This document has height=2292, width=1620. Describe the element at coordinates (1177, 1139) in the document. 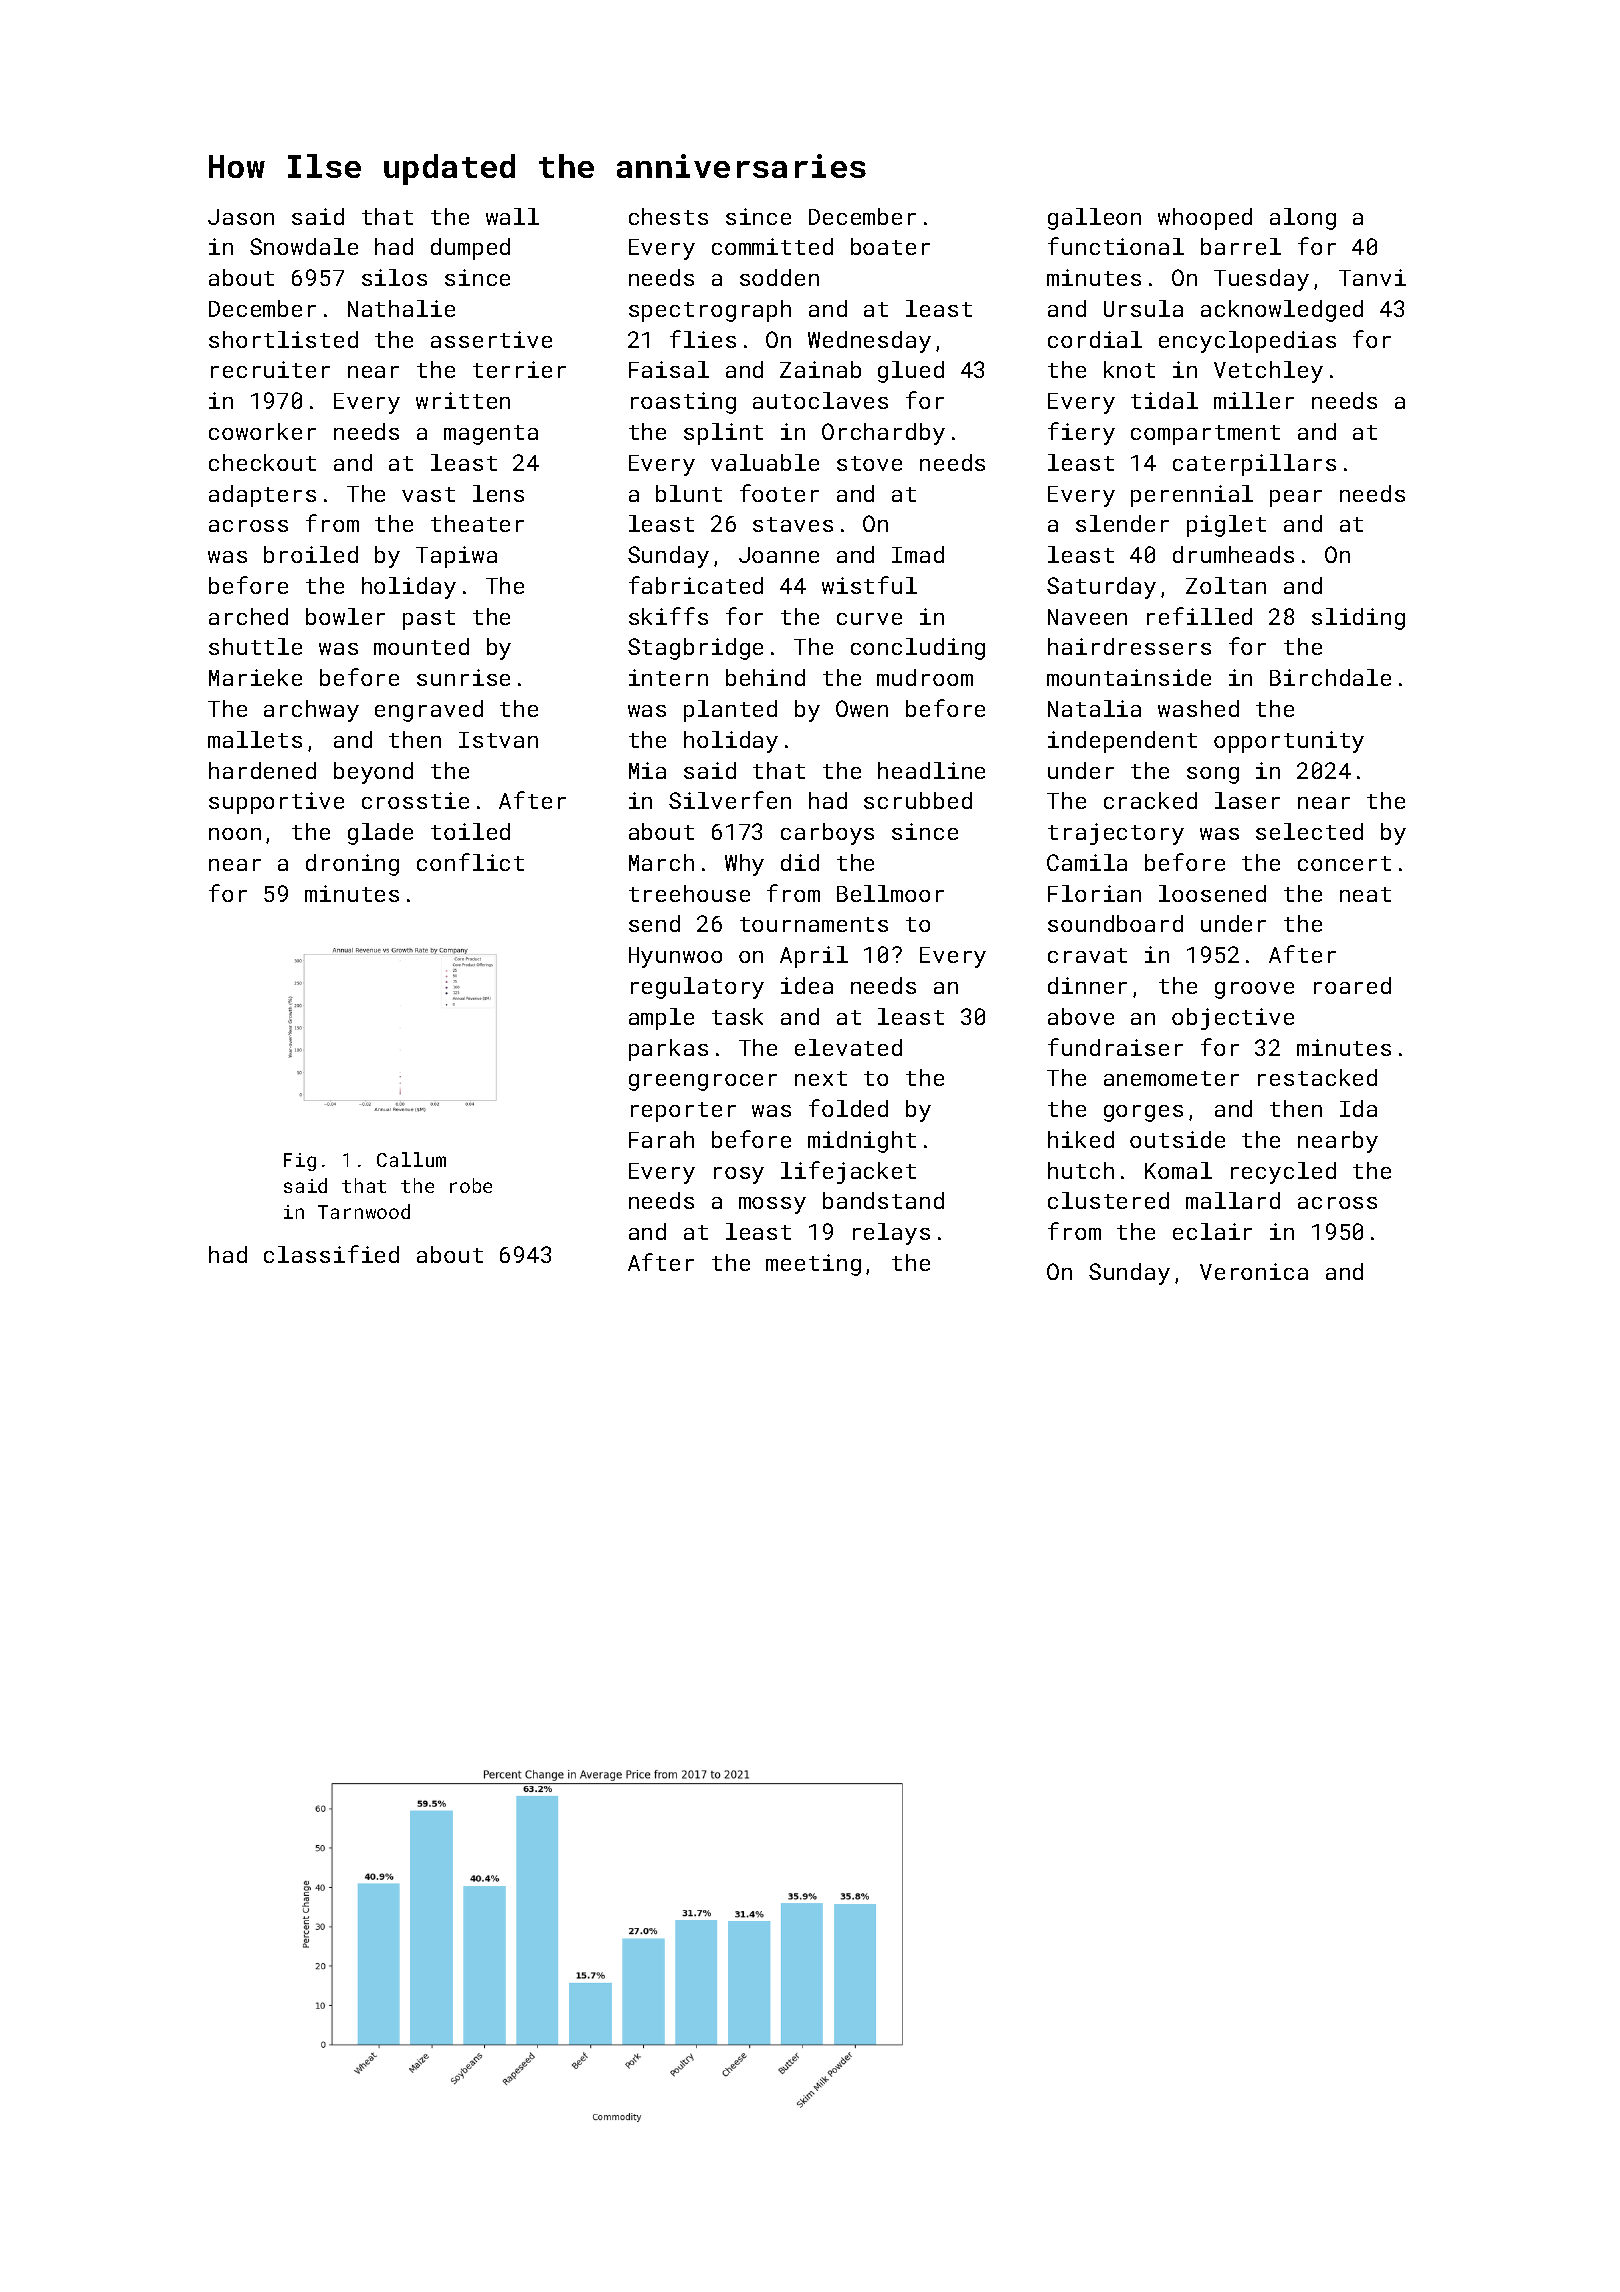

I see `outside` at that location.
